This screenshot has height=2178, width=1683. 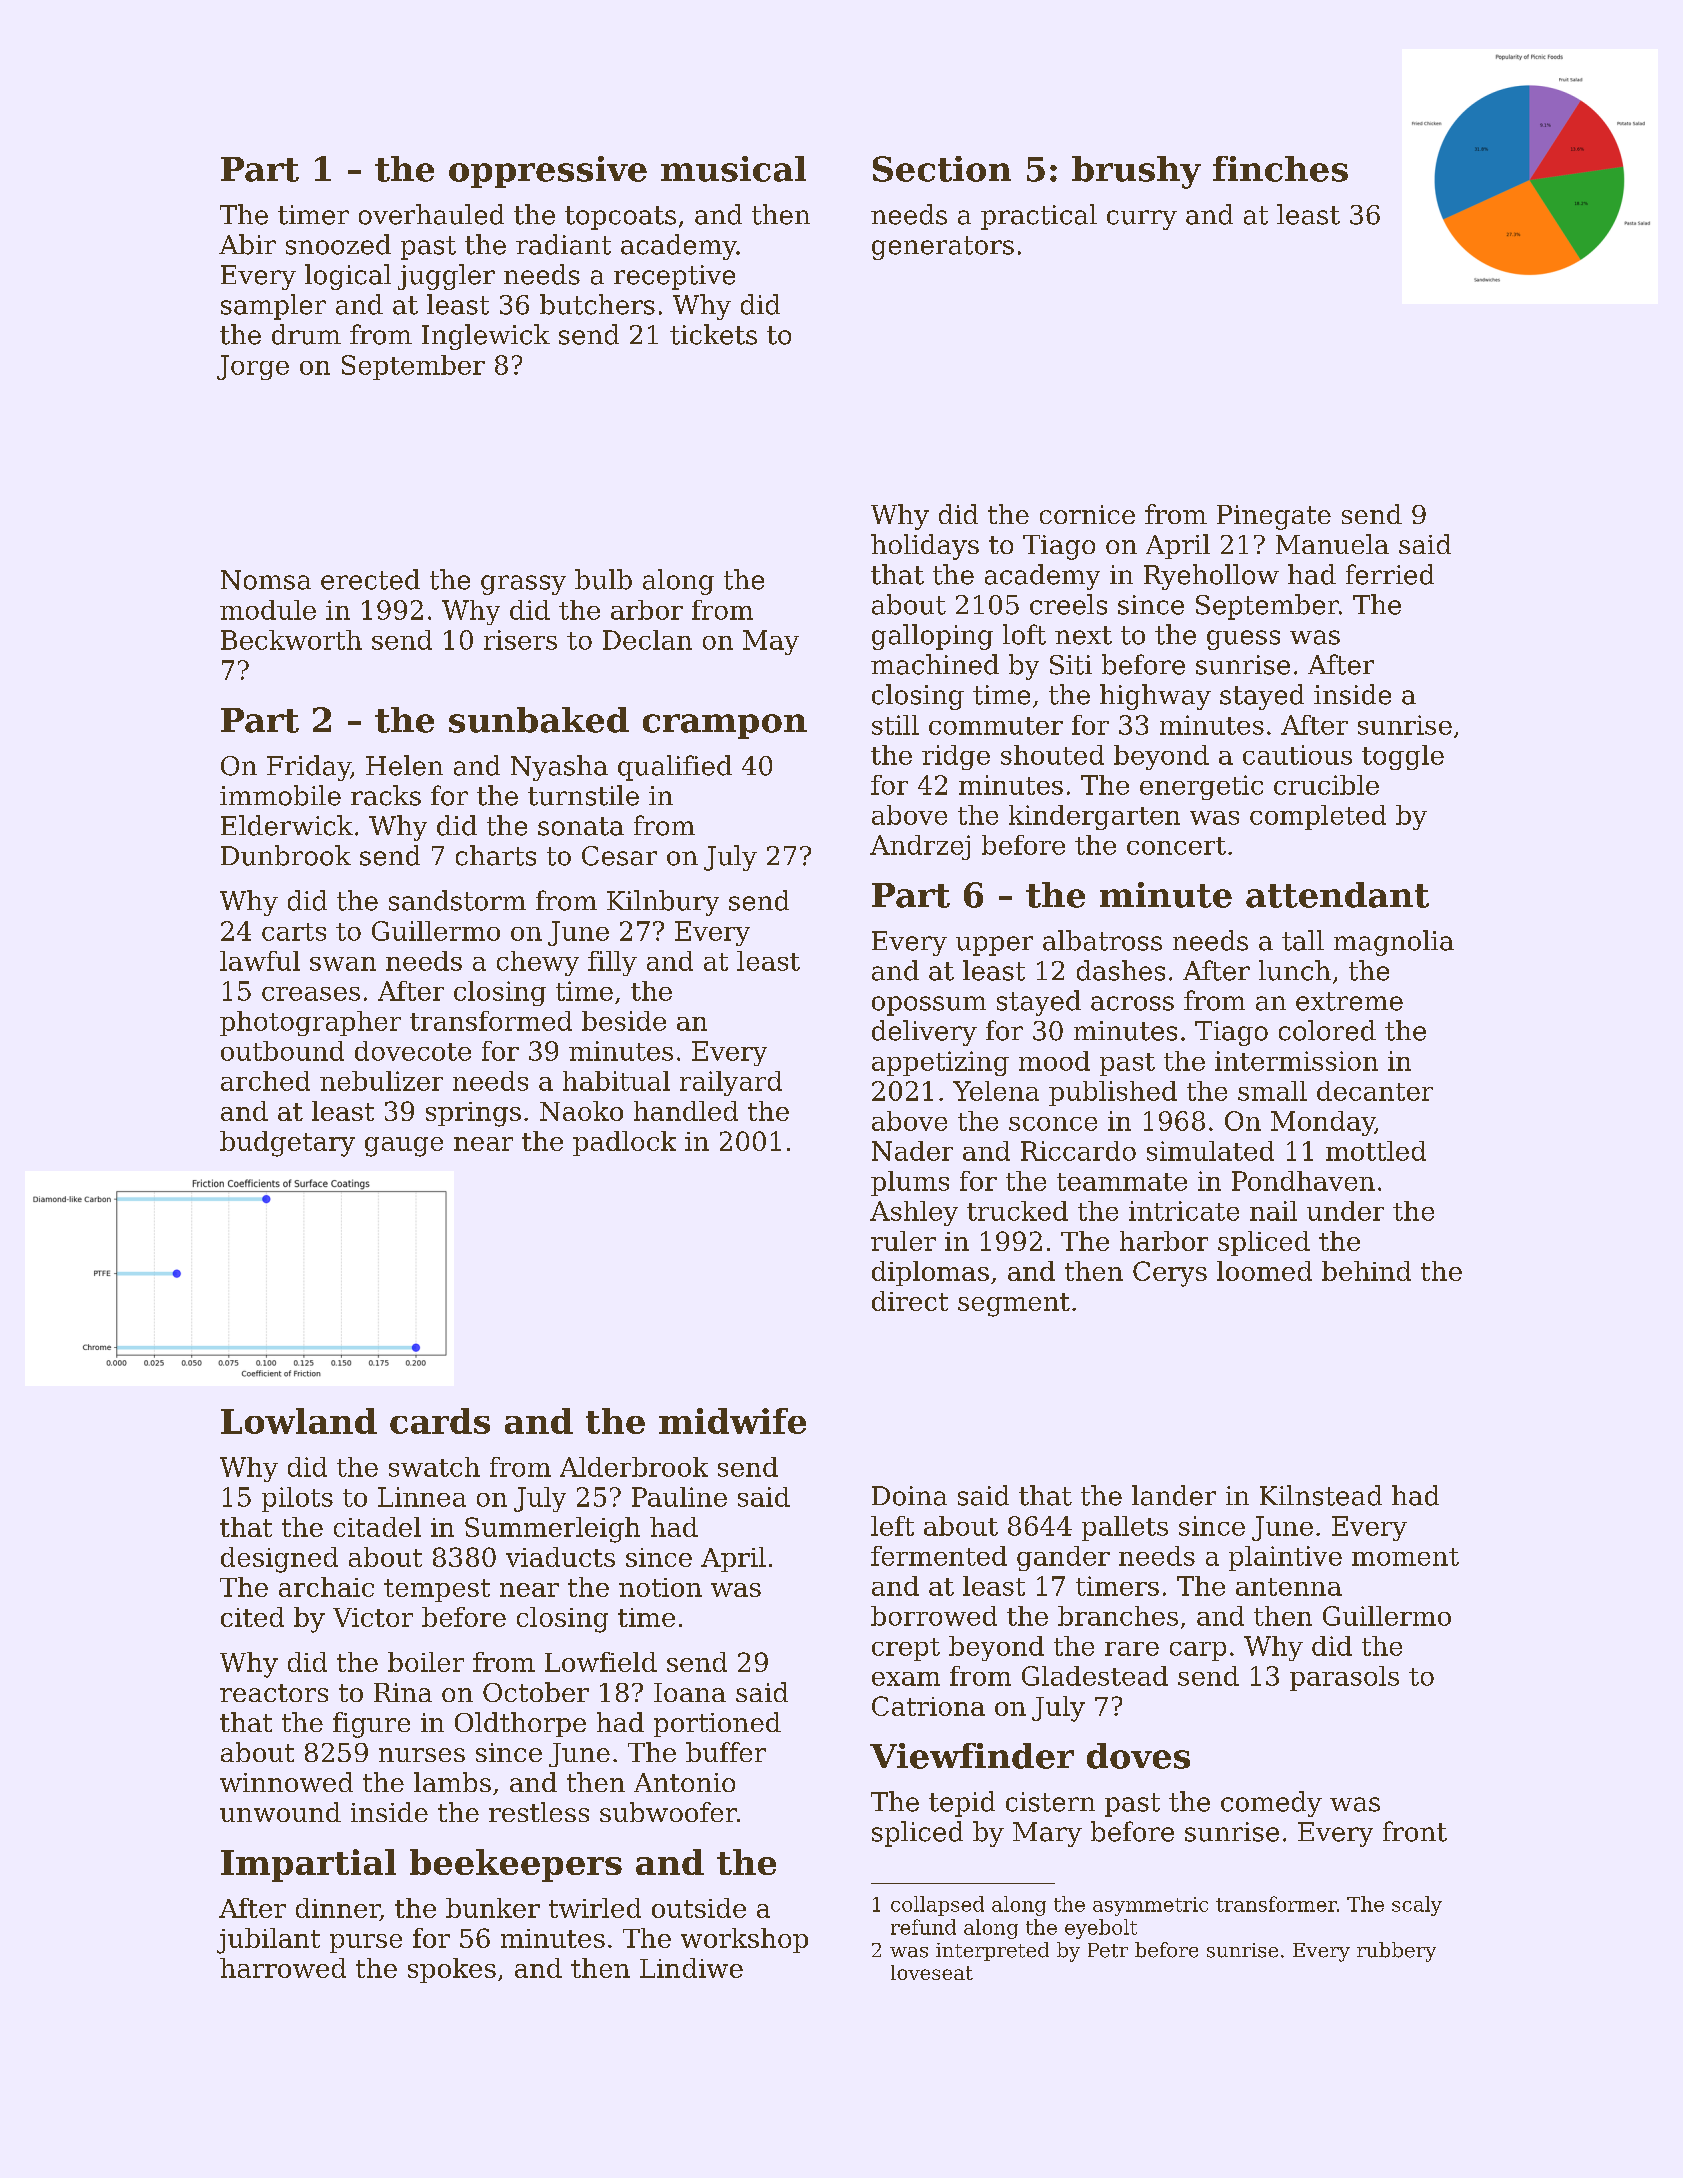 What do you see at coordinates (1332, 544) in the screenshot?
I see `Manuela` at bounding box center [1332, 544].
